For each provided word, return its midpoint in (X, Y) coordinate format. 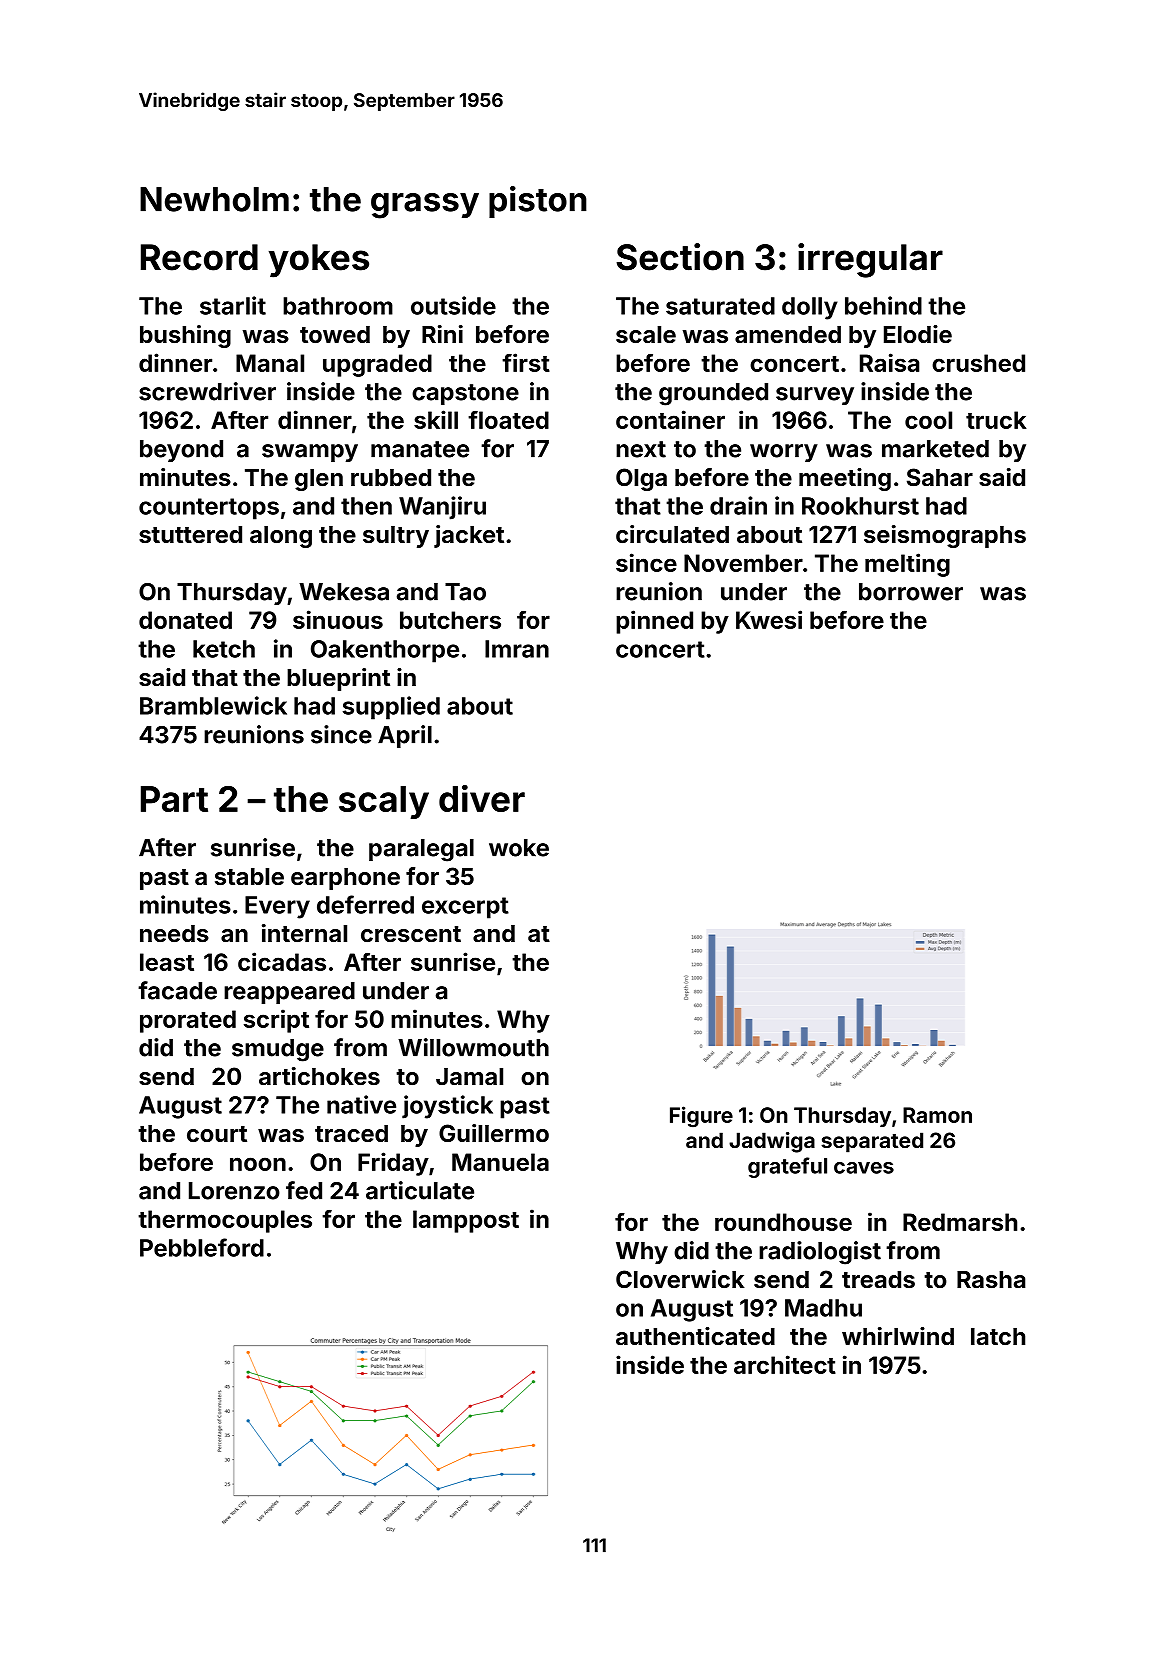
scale (646, 334)
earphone (345, 879)
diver (482, 798)
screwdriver (207, 391)
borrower (911, 592)
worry (784, 453)
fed (304, 1190)
